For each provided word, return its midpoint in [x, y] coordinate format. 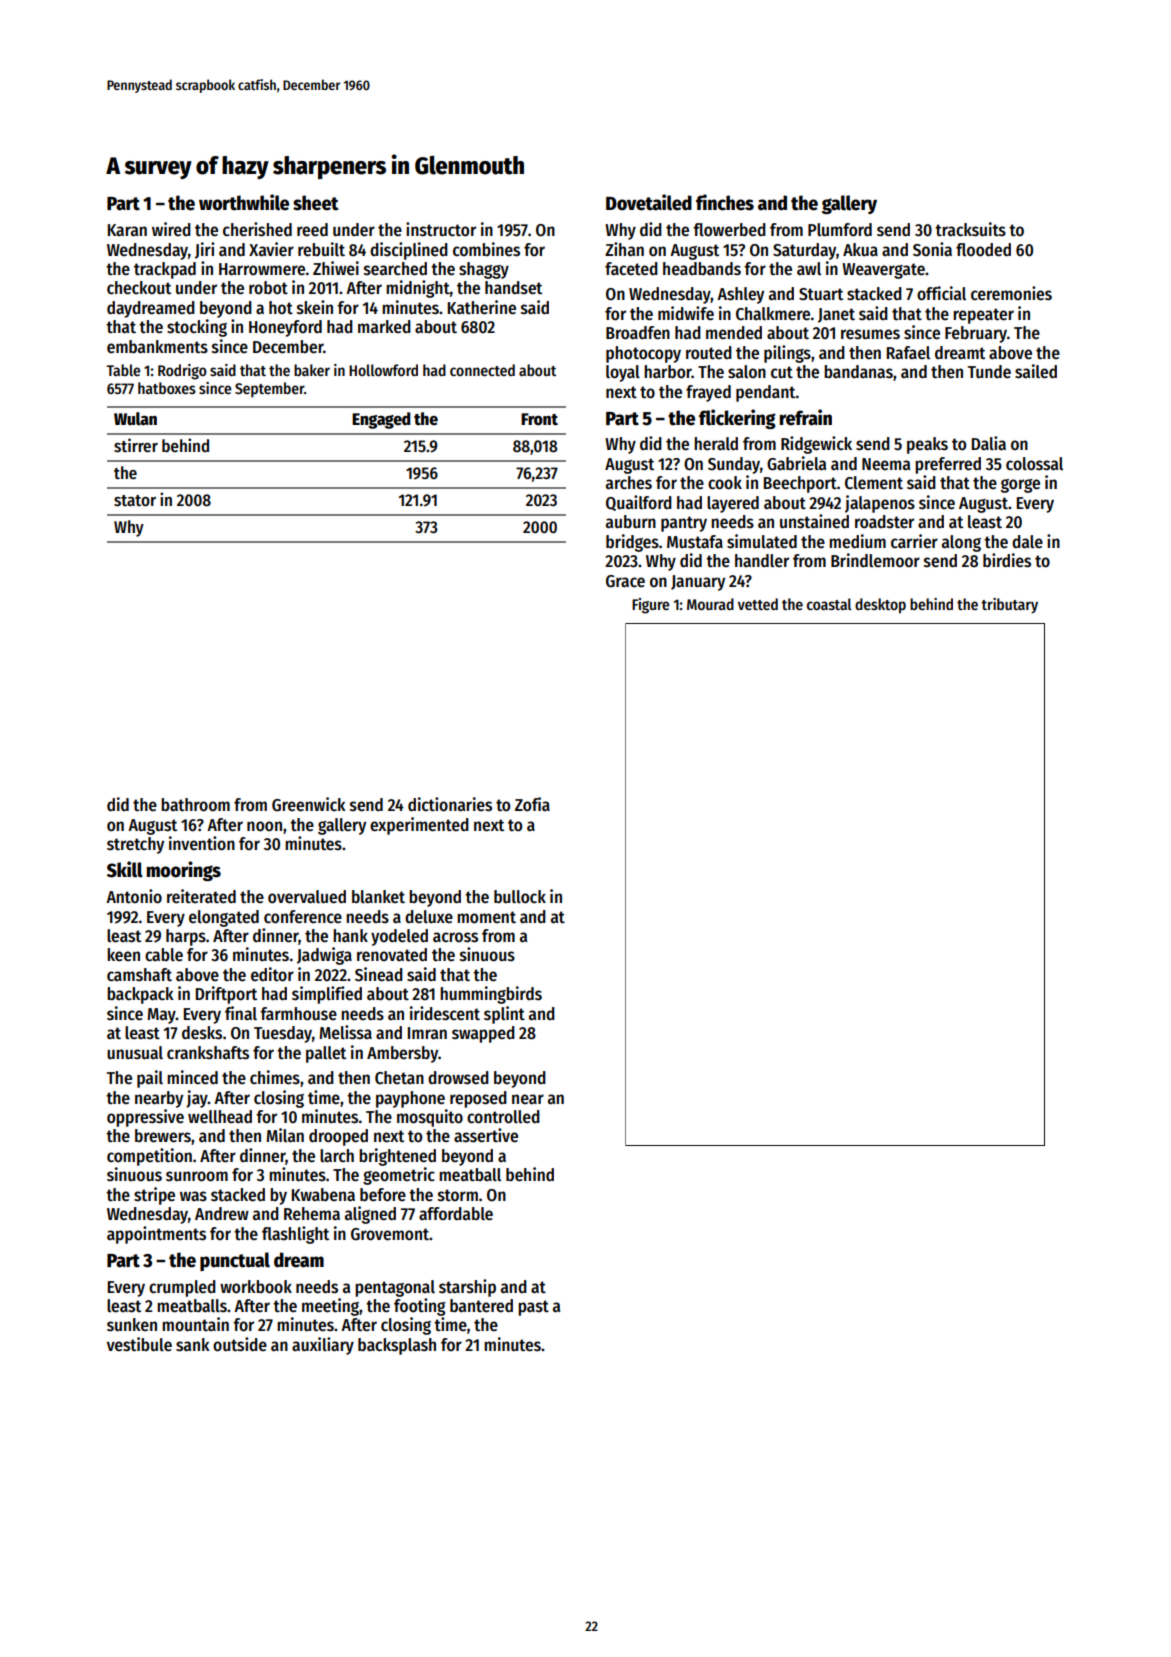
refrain [805, 417]
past [533, 1308]
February [976, 334]
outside [240, 1344]
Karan [127, 230]
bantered [481, 1306]
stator [135, 501]
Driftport [226, 995]
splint [504, 1015]
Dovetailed [649, 202]
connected [482, 370]
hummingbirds [491, 995]
